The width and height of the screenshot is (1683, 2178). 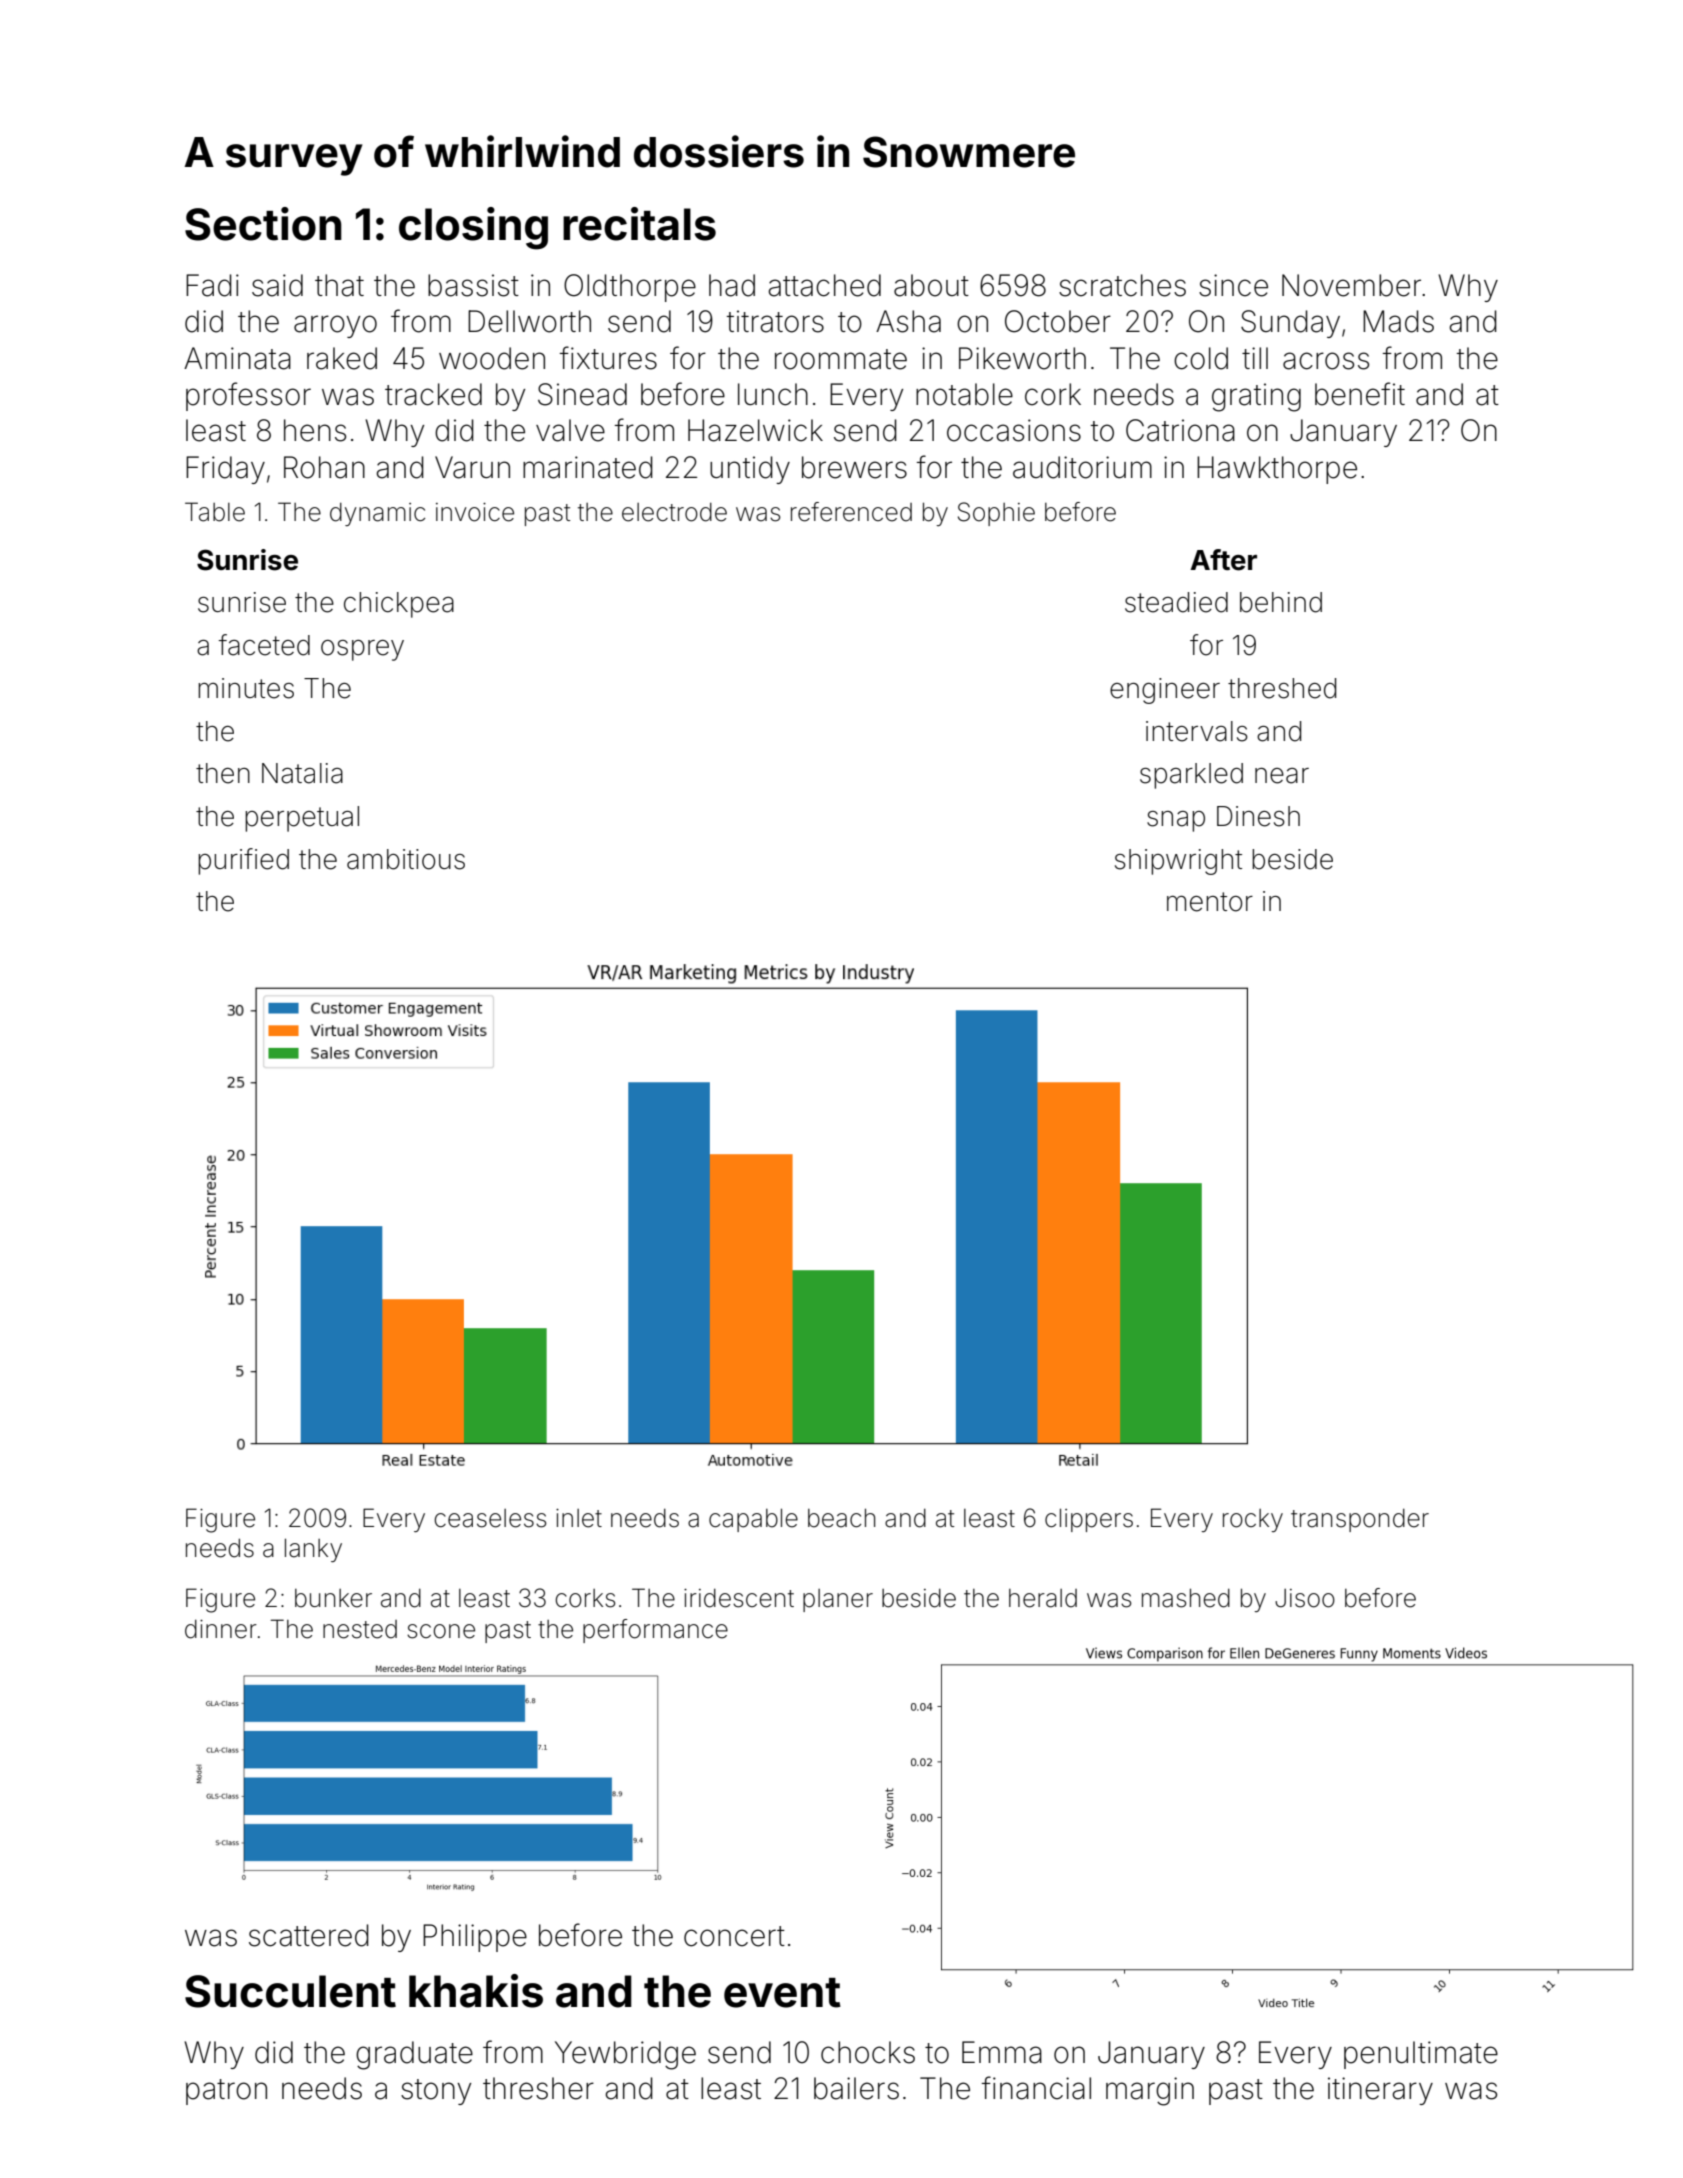 What do you see at coordinates (655, 1631) in the screenshot?
I see `performance` at bounding box center [655, 1631].
